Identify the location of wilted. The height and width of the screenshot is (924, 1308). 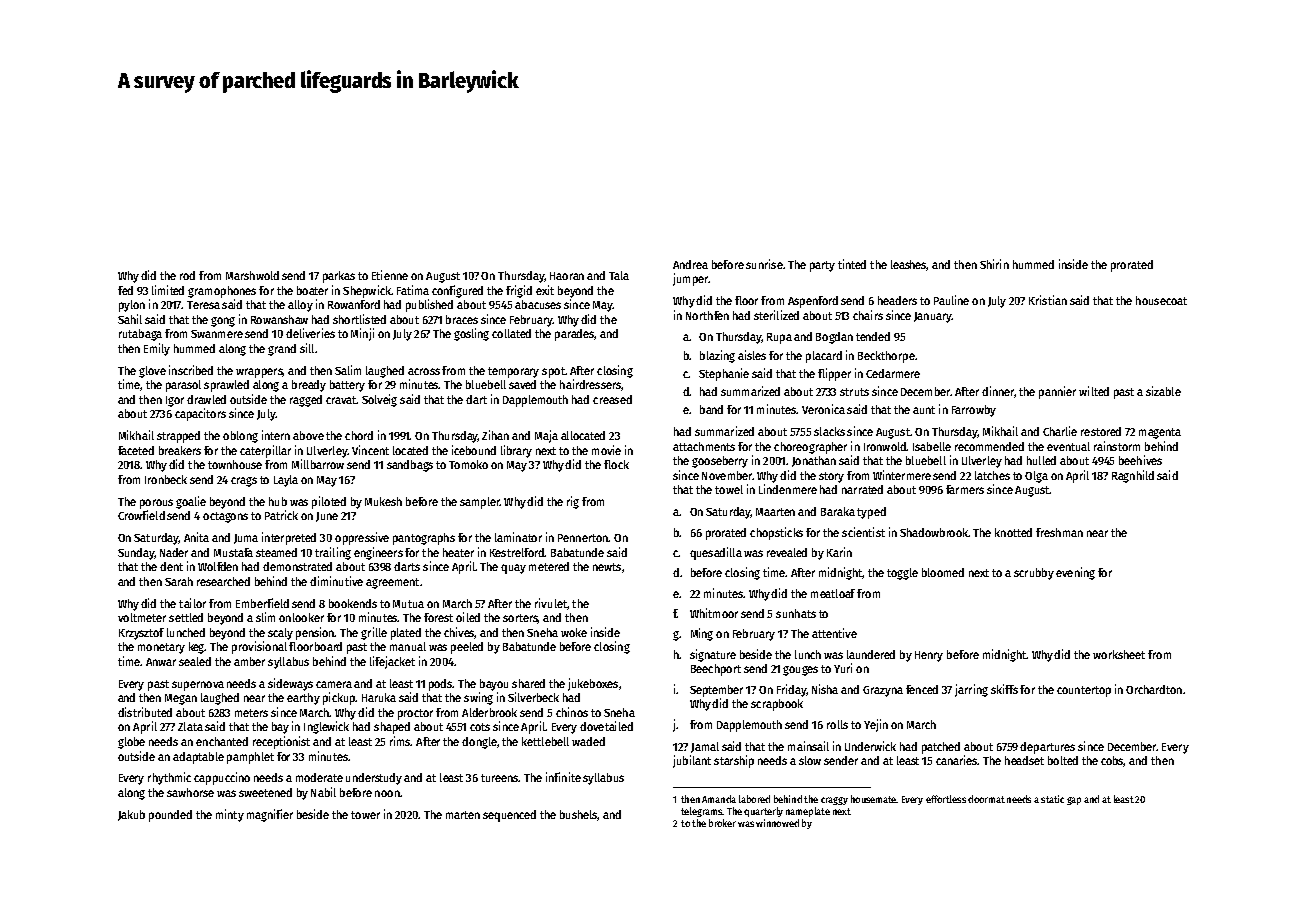
(1094, 391).
